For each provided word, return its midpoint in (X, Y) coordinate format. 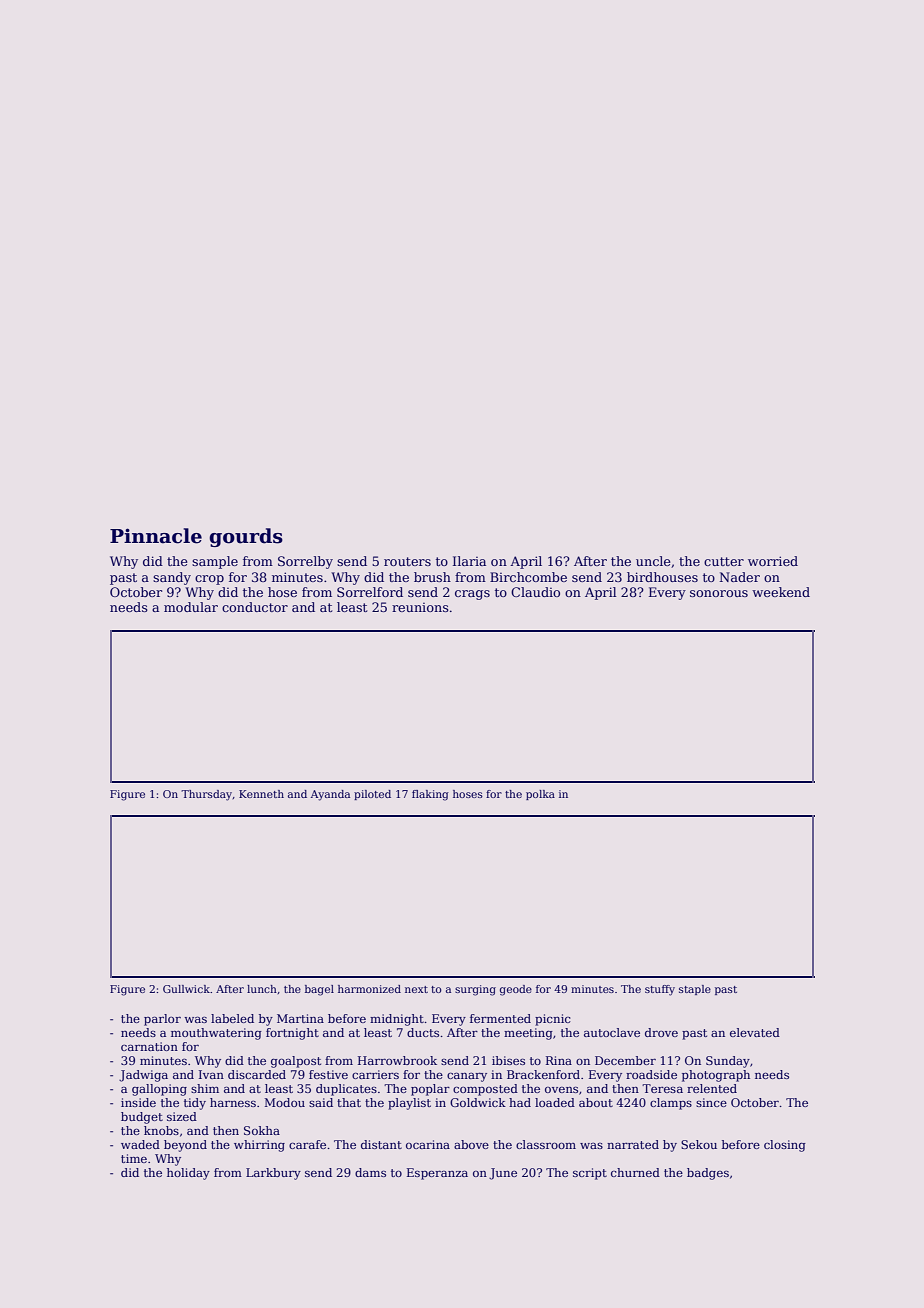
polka (540, 795)
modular (191, 607)
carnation (149, 1046)
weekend (781, 592)
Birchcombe (528, 577)
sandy (172, 578)
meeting (528, 1034)
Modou (284, 1102)
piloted (372, 795)
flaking (430, 795)
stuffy (660, 990)
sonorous (719, 593)
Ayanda (330, 795)
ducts (423, 1032)
